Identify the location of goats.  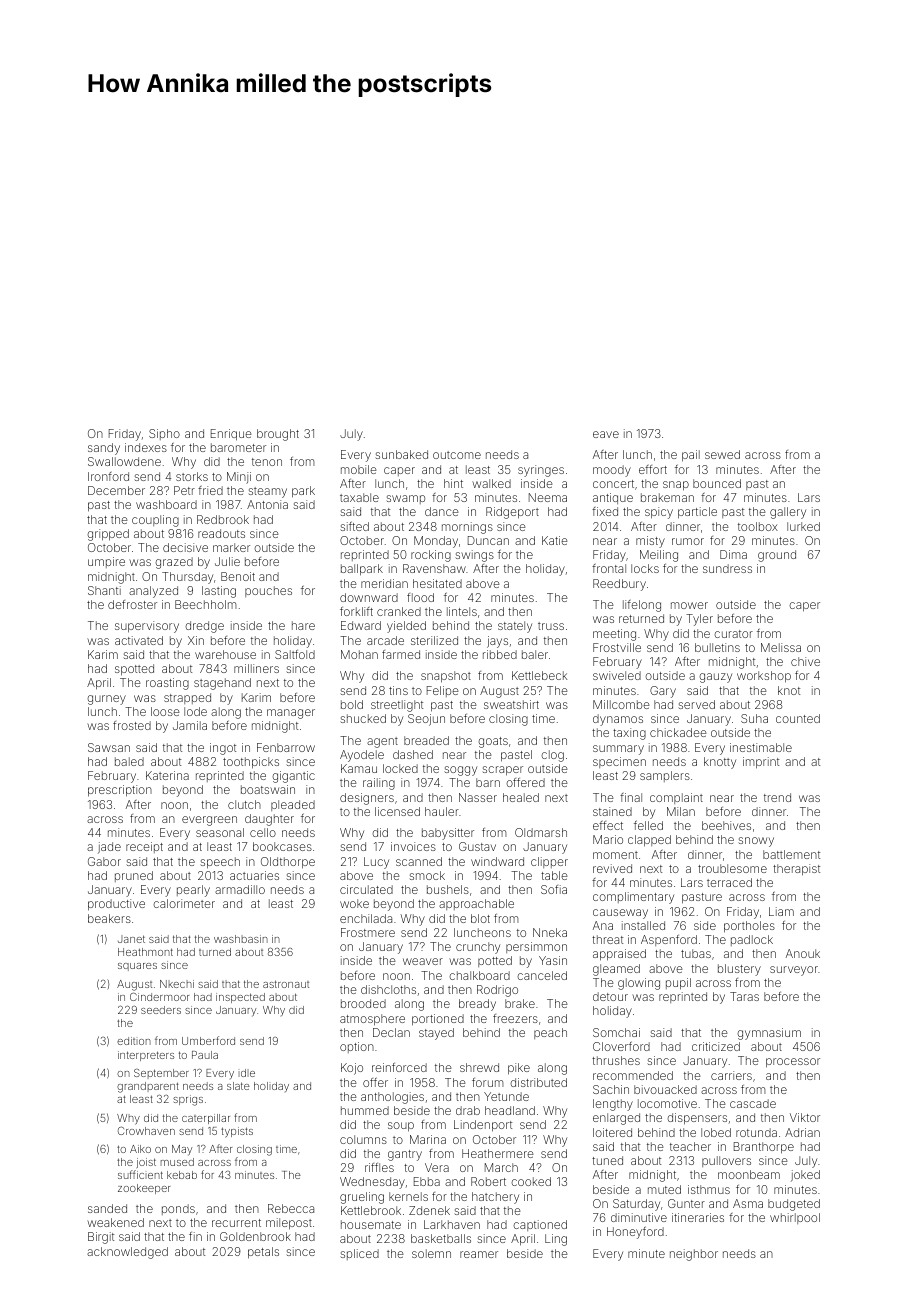
(493, 742).
